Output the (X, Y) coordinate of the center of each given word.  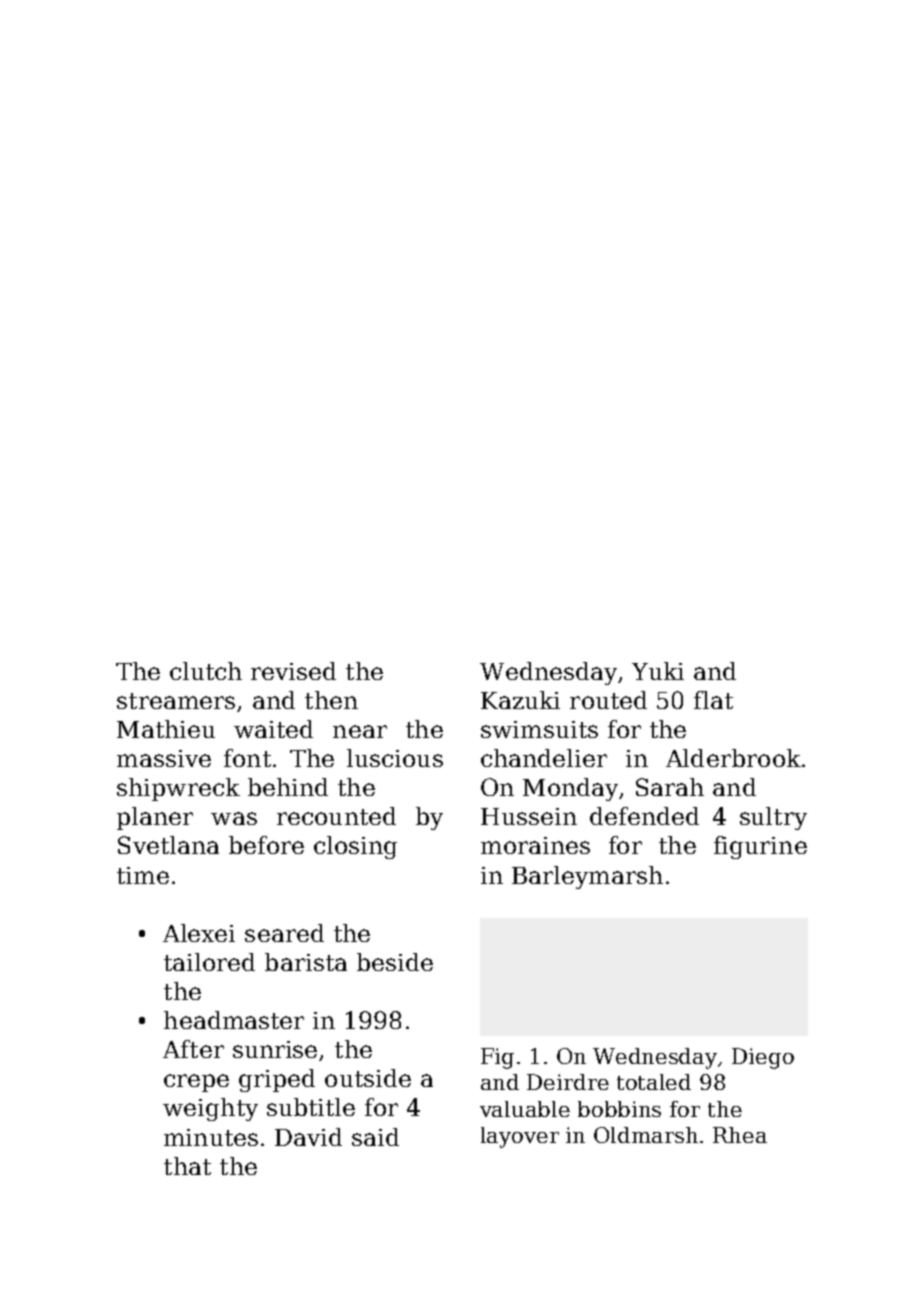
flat (713, 700)
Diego (763, 1058)
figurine (760, 847)
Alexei (199, 933)
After (193, 1049)
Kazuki (520, 700)
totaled (654, 1082)
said (375, 1137)
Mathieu (166, 729)
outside (368, 1078)
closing (355, 847)
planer (155, 818)
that (187, 1166)
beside (395, 962)
